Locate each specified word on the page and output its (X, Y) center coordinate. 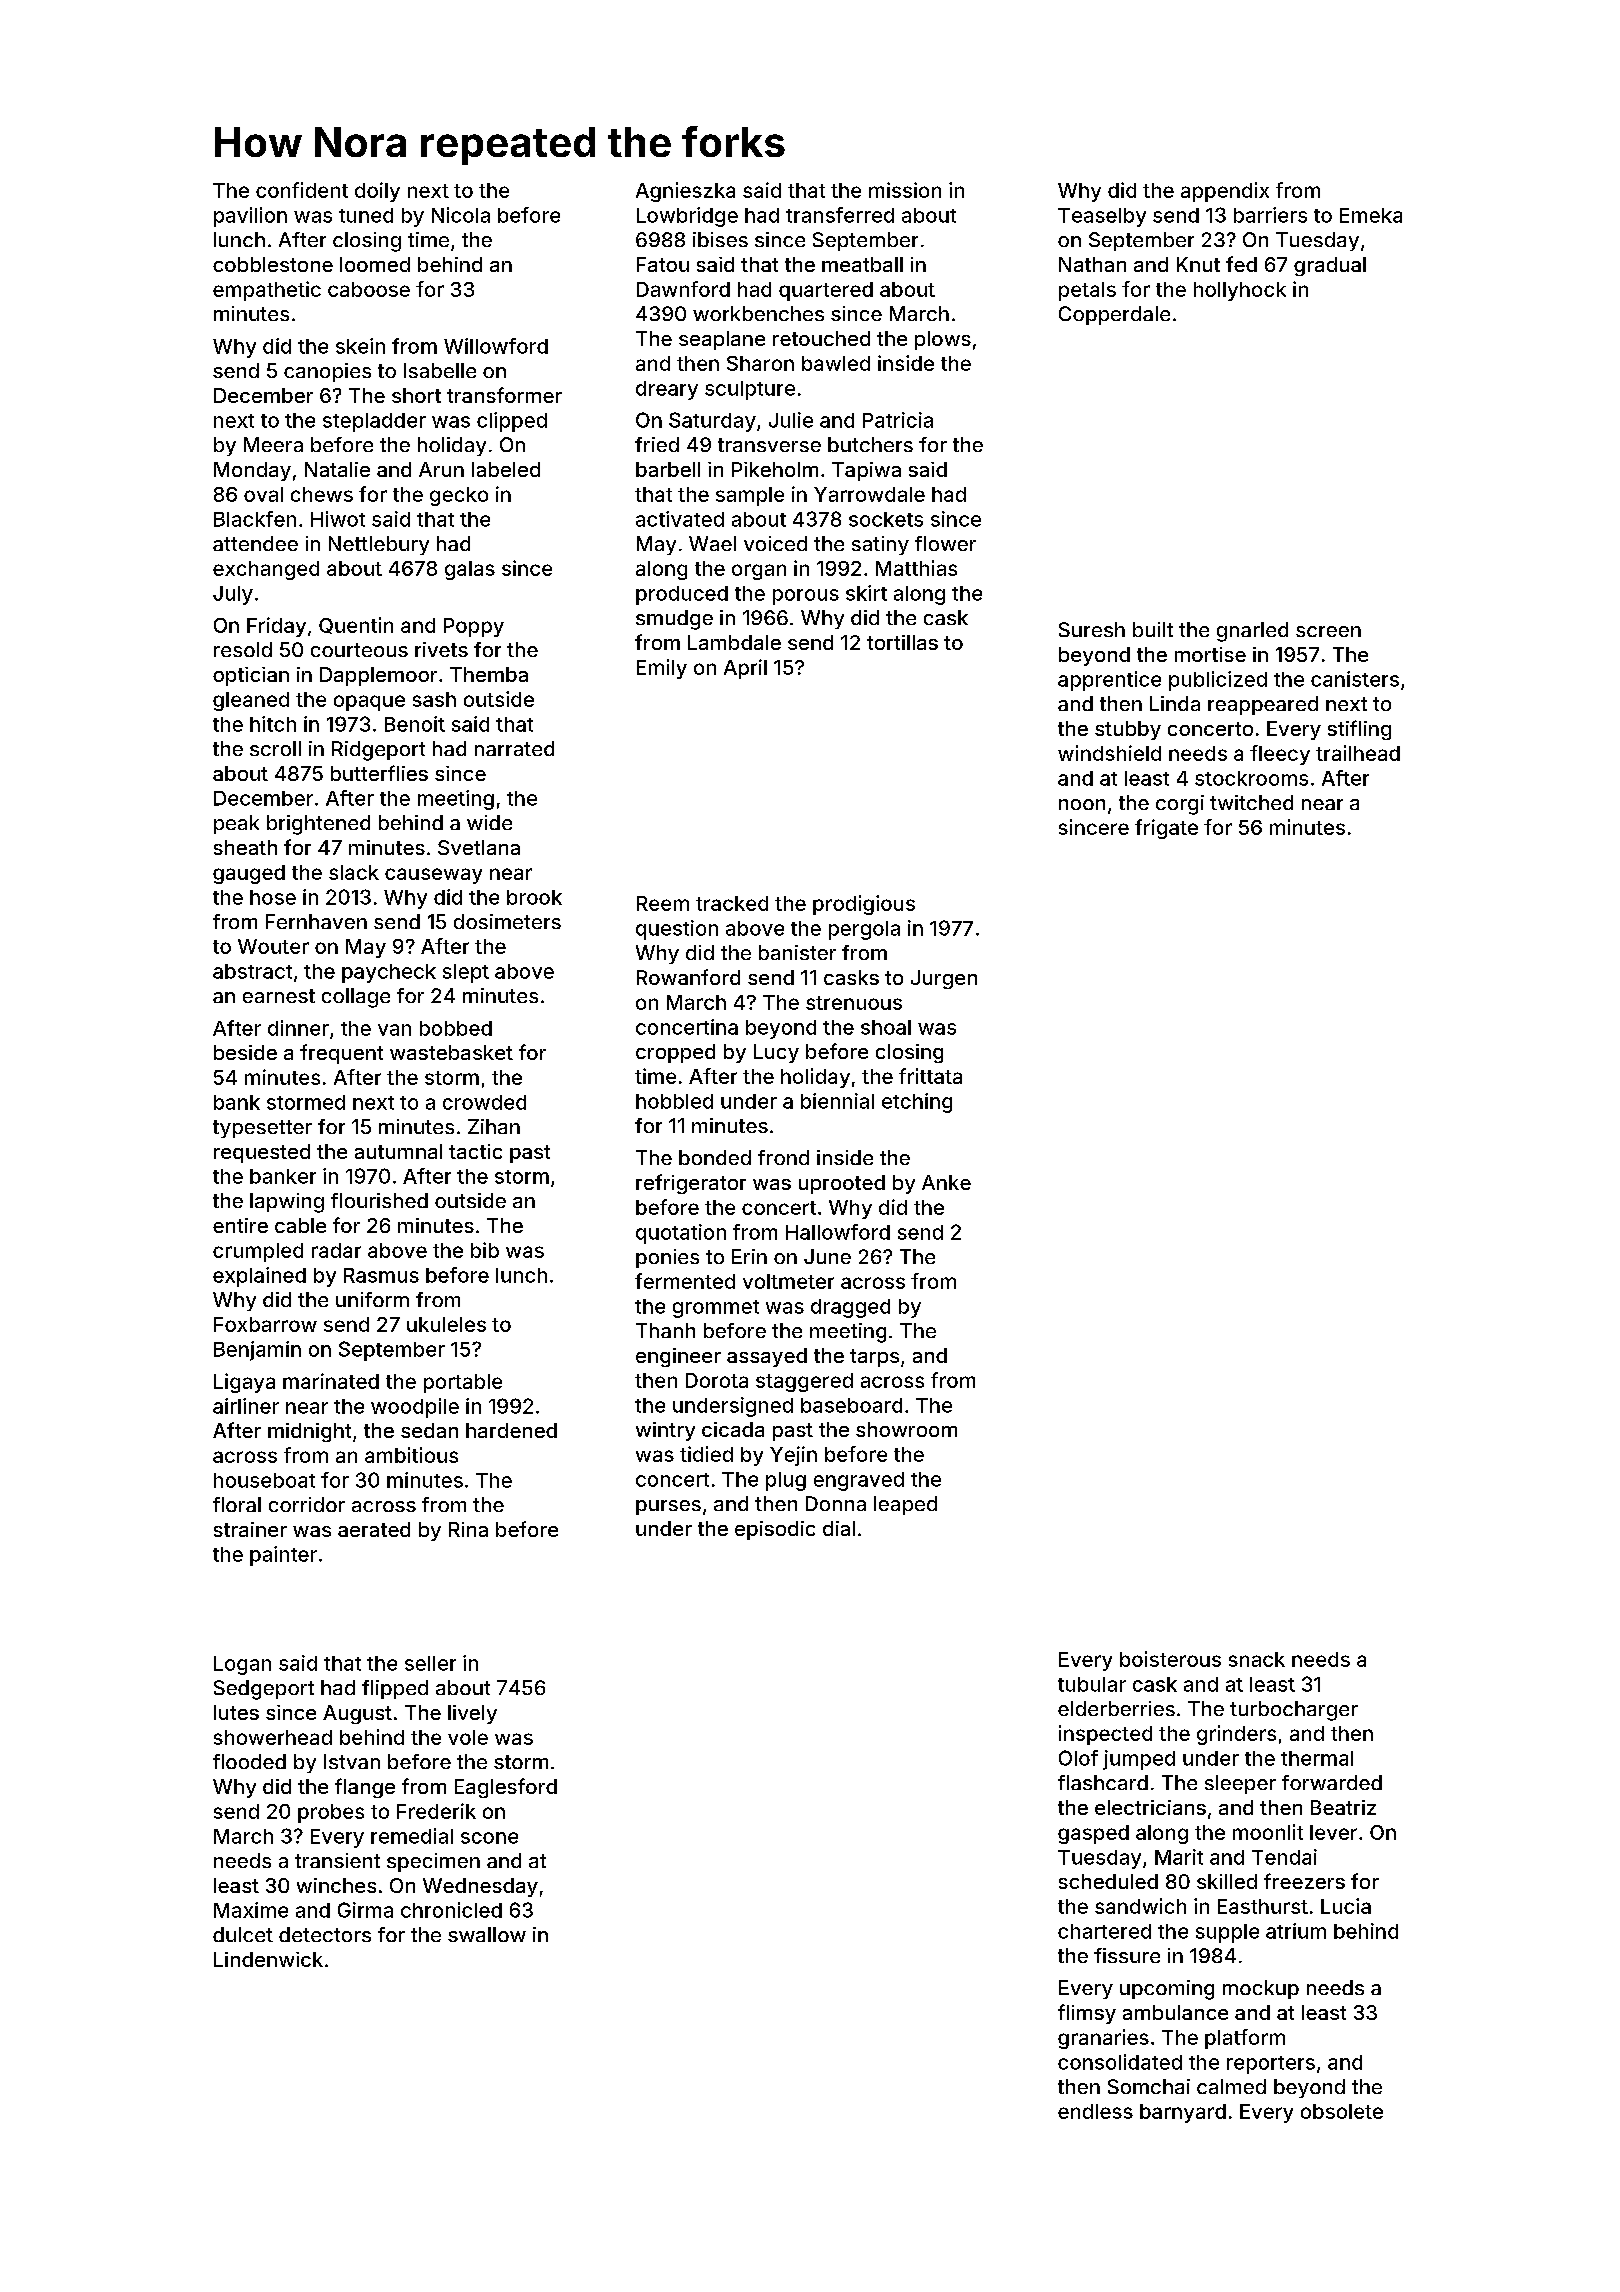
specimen (433, 1862)
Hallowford (838, 1232)
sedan (429, 1430)
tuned (366, 215)
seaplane (722, 340)
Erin (749, 1256)
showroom (906, 1429)
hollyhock (1240, 291)
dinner (298, 1028)
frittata (930, 1076)
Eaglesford (506, 1788)
